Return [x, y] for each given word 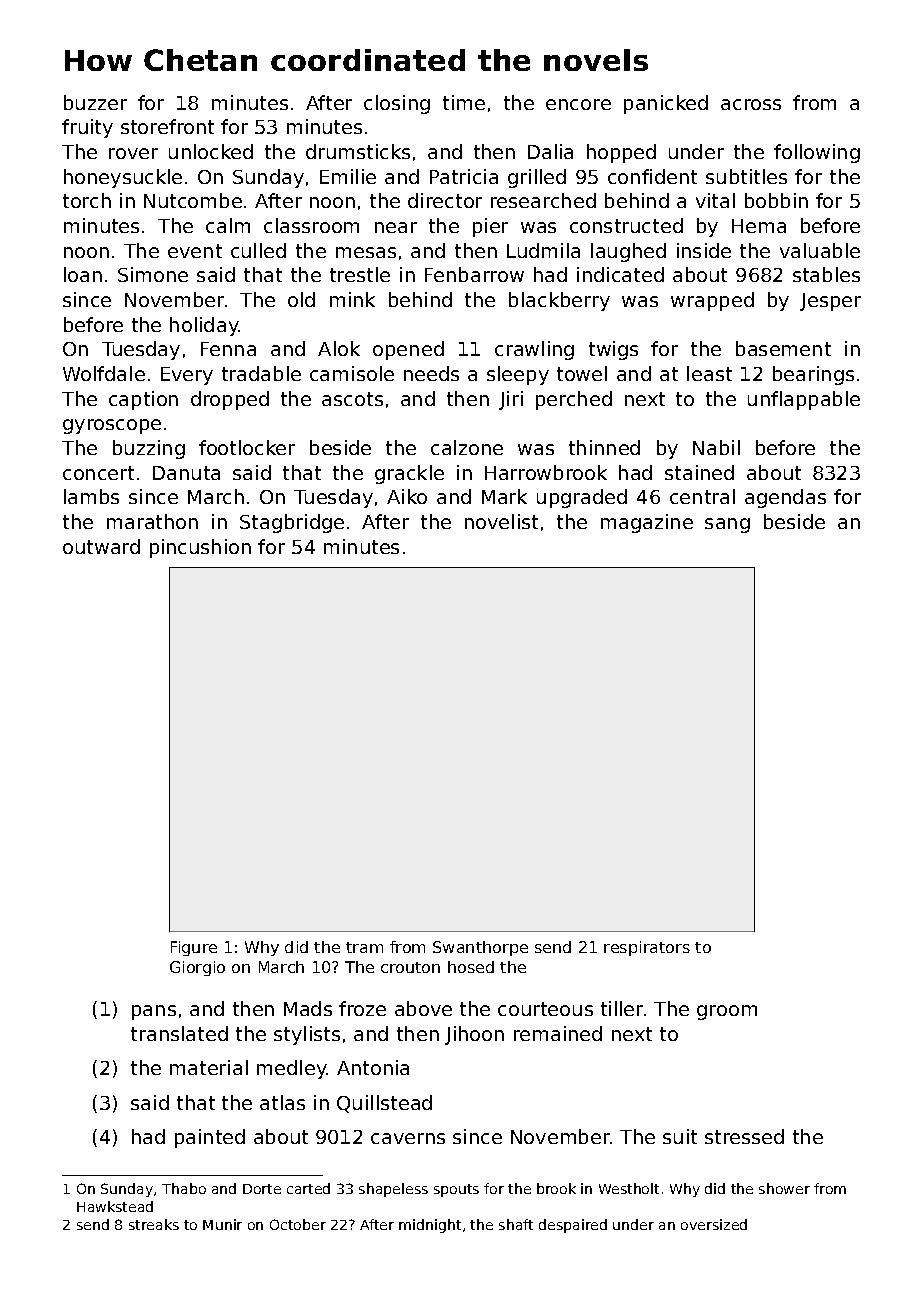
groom [727, 1012]
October [298, 1224]
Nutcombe [193, 200]
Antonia [373, 1067]
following [817, 153]
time [464, 102]
